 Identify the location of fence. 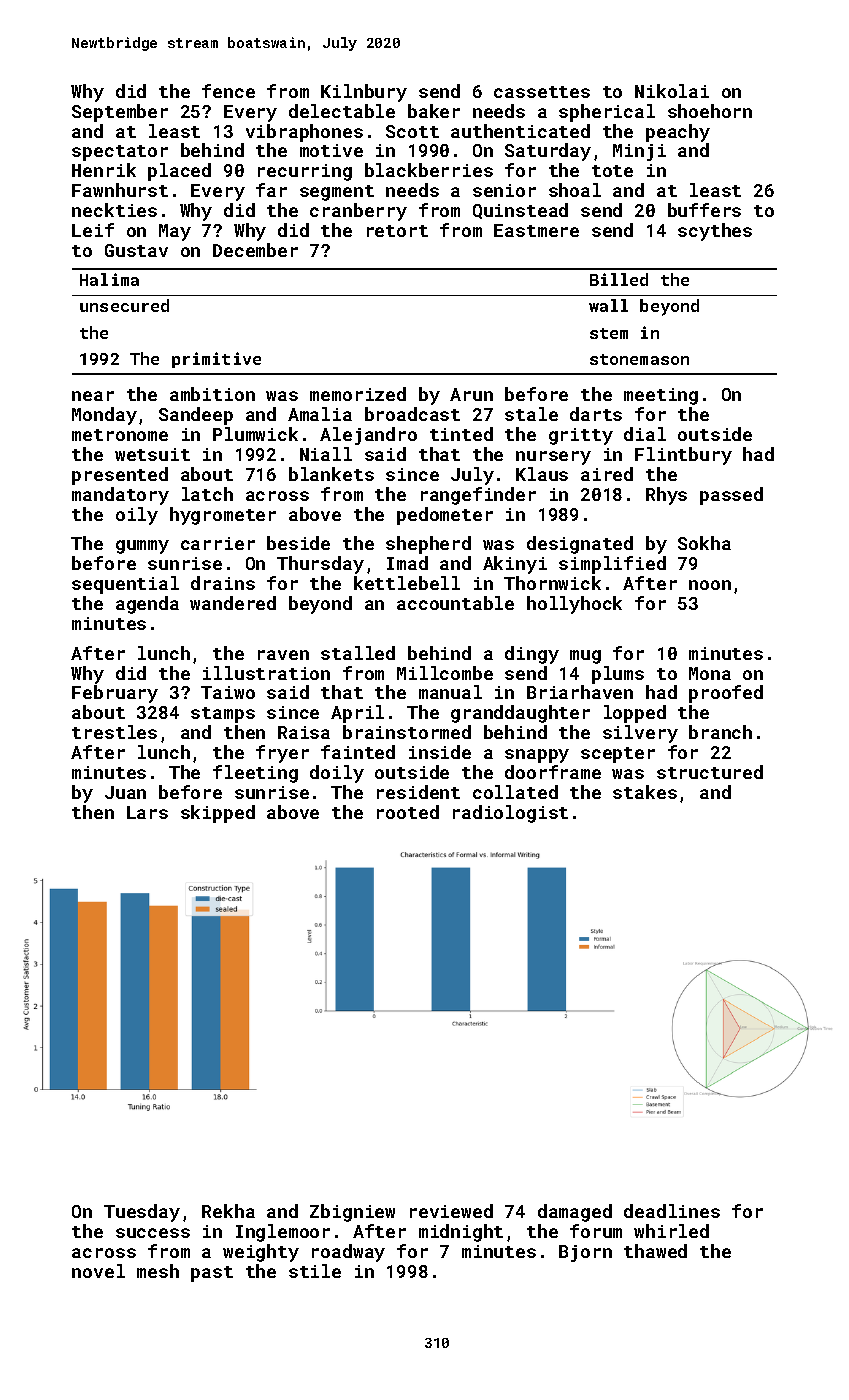
(228, 91).
